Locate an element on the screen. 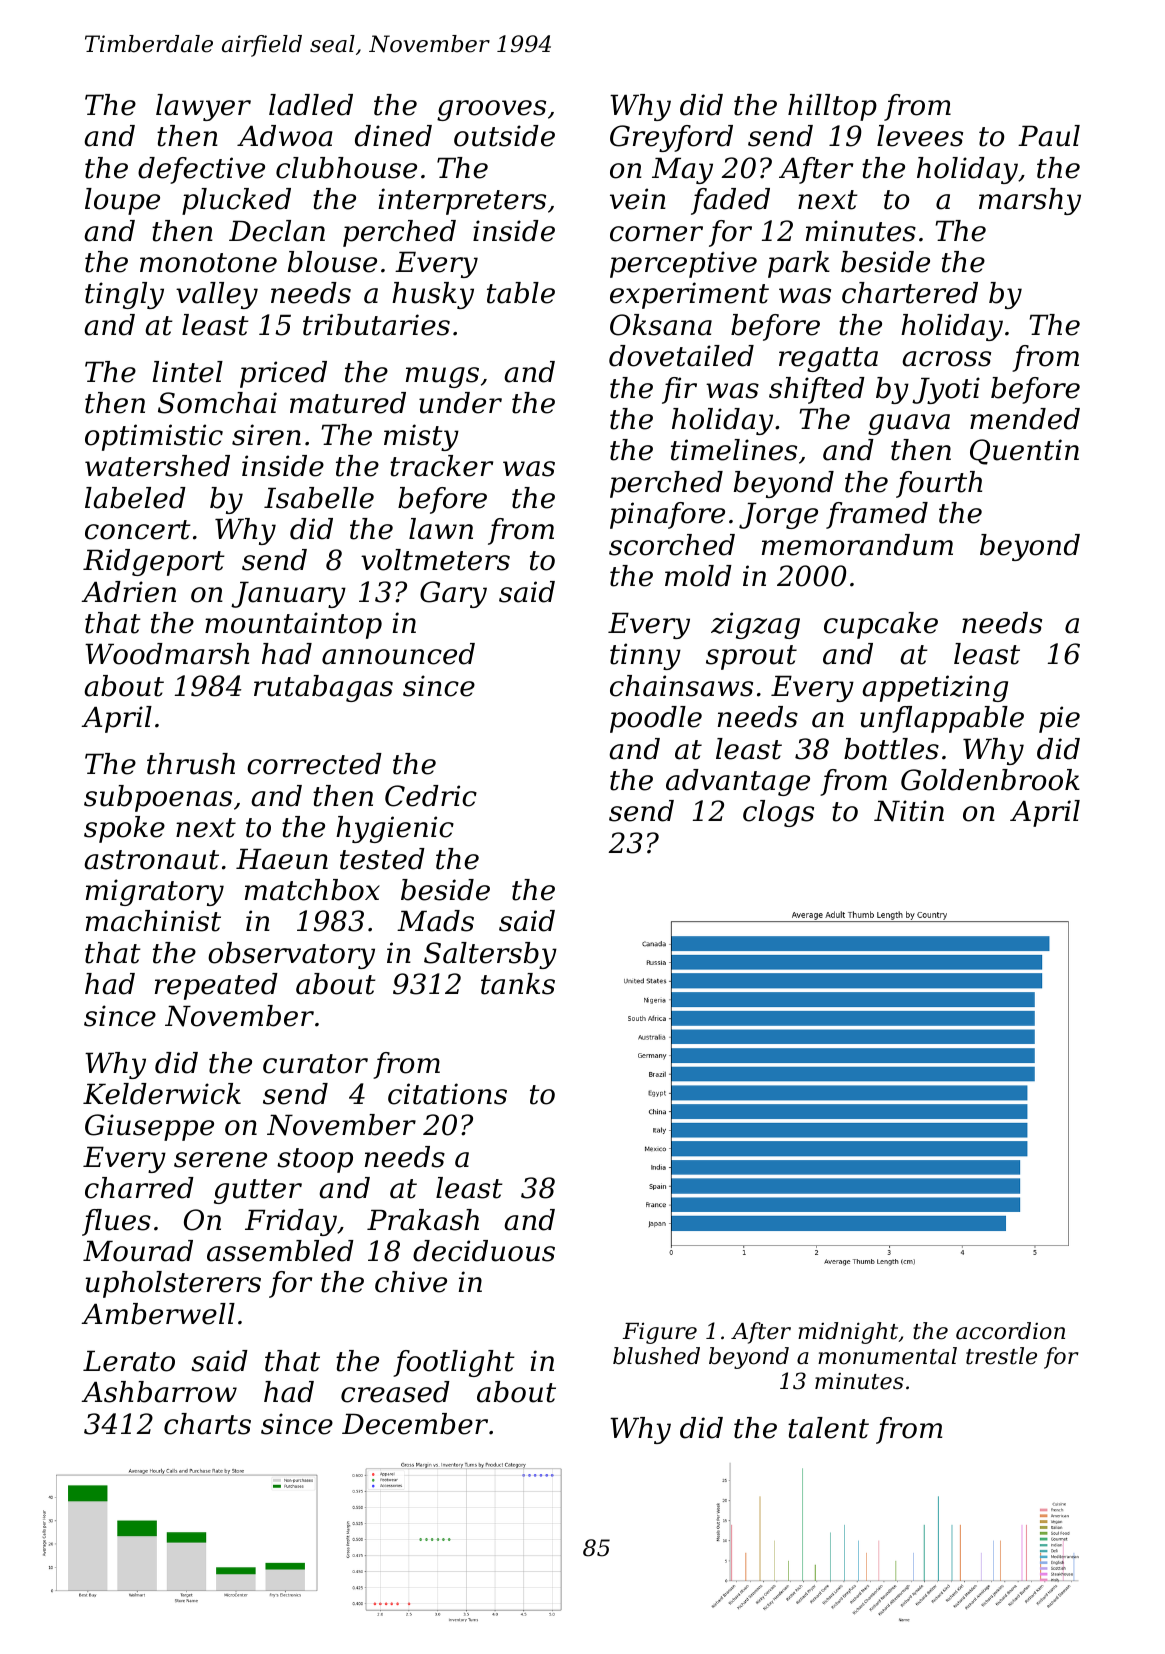  repeated is located at coordinates (216, 986).
